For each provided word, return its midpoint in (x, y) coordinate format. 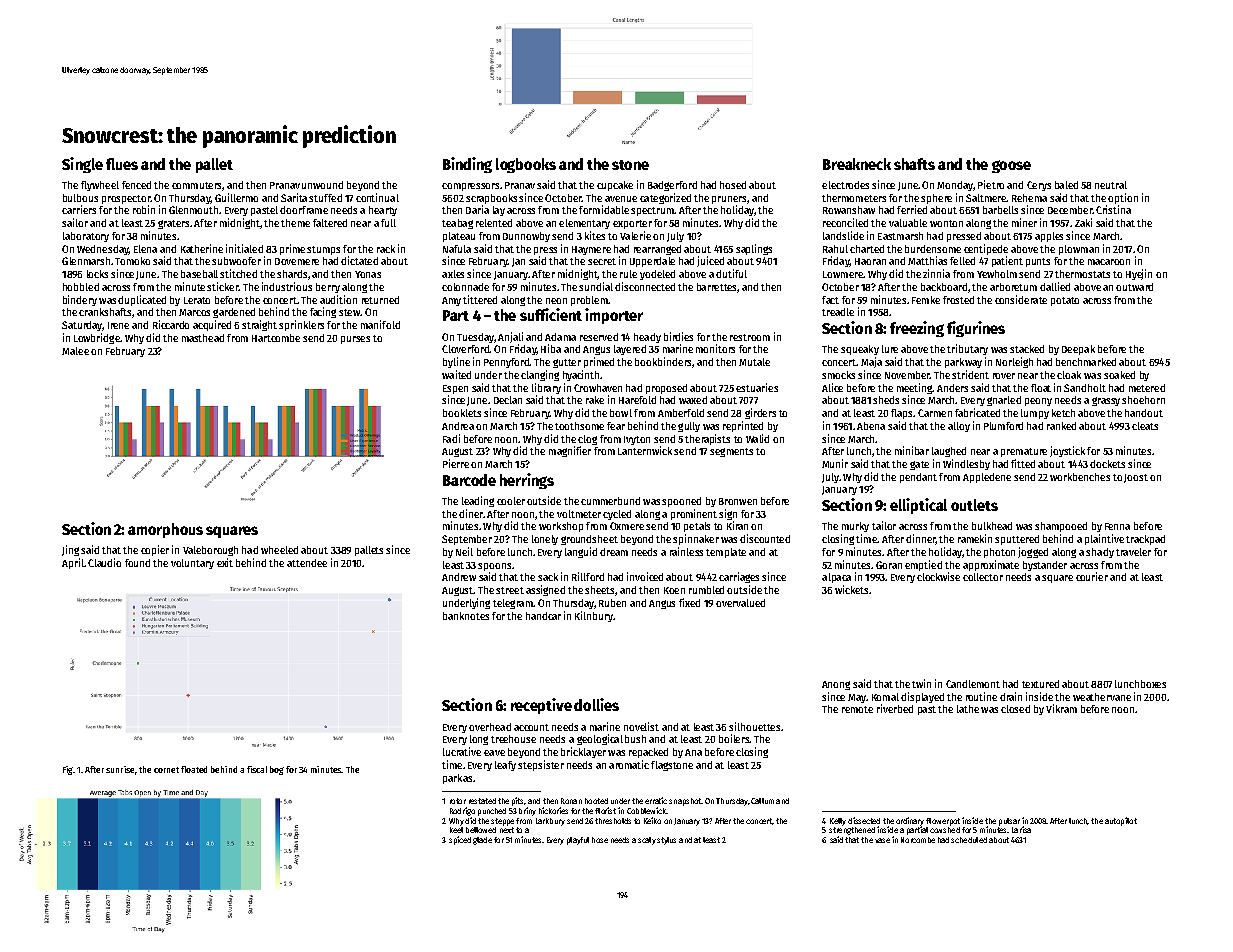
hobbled (81, 287)
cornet (166, 770)
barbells (1000, 210)
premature (1024, 452)
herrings (527, 481)
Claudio (104, 562)
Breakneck (857, 164)
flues (122, 164)
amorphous (165, 530)
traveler (1133, 552)
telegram (513, 604)
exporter (632, 224)
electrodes (845, 185)
